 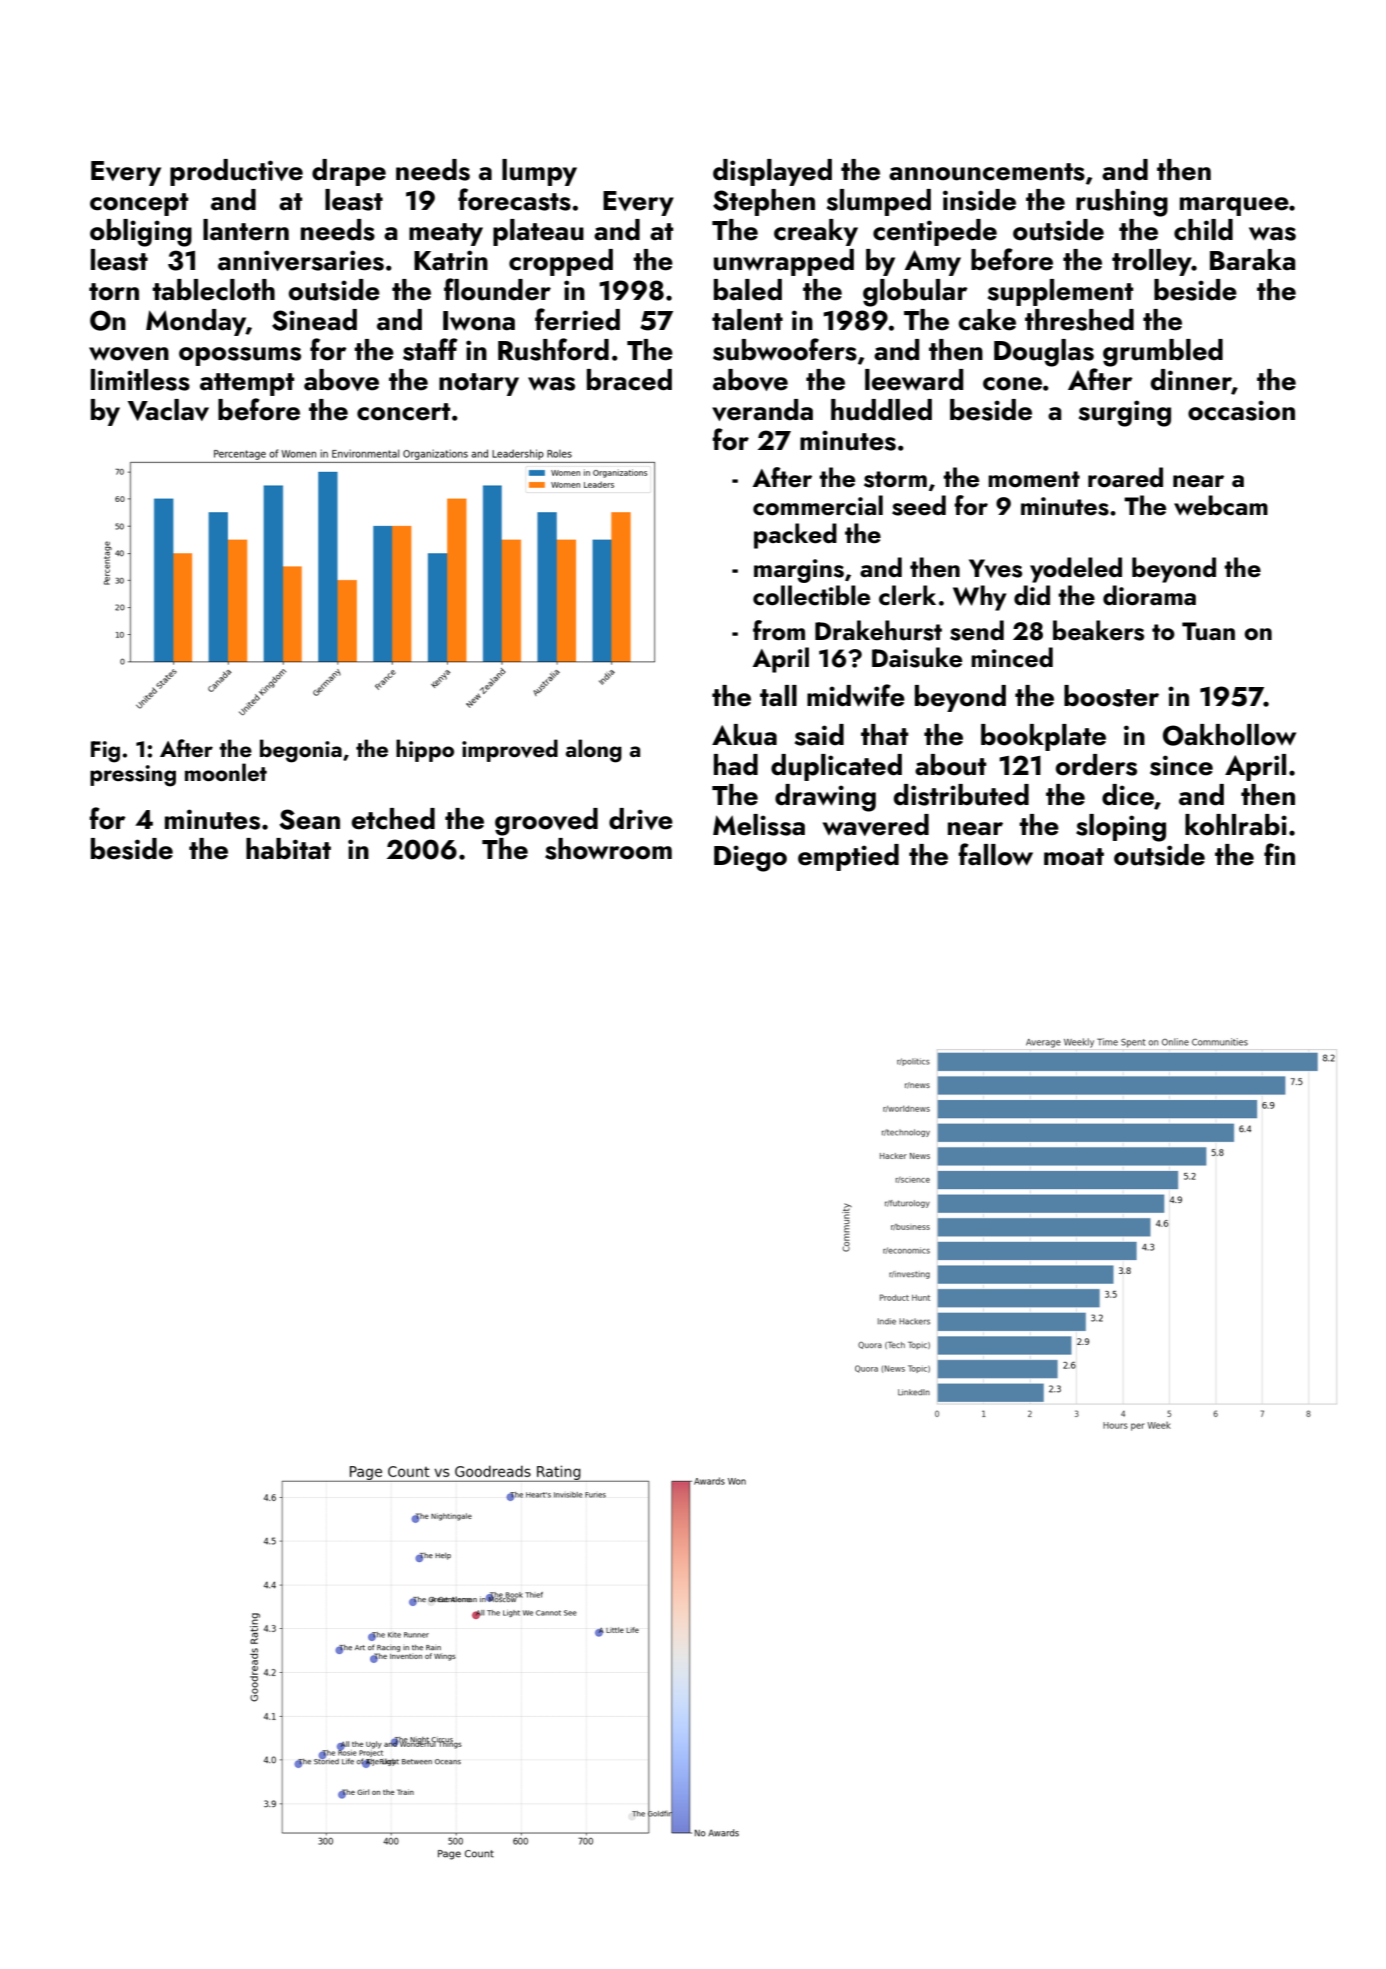 What do you see at coordinates (987, 172) in the image?
I see `announcements` at bounding box center [987, 172].
